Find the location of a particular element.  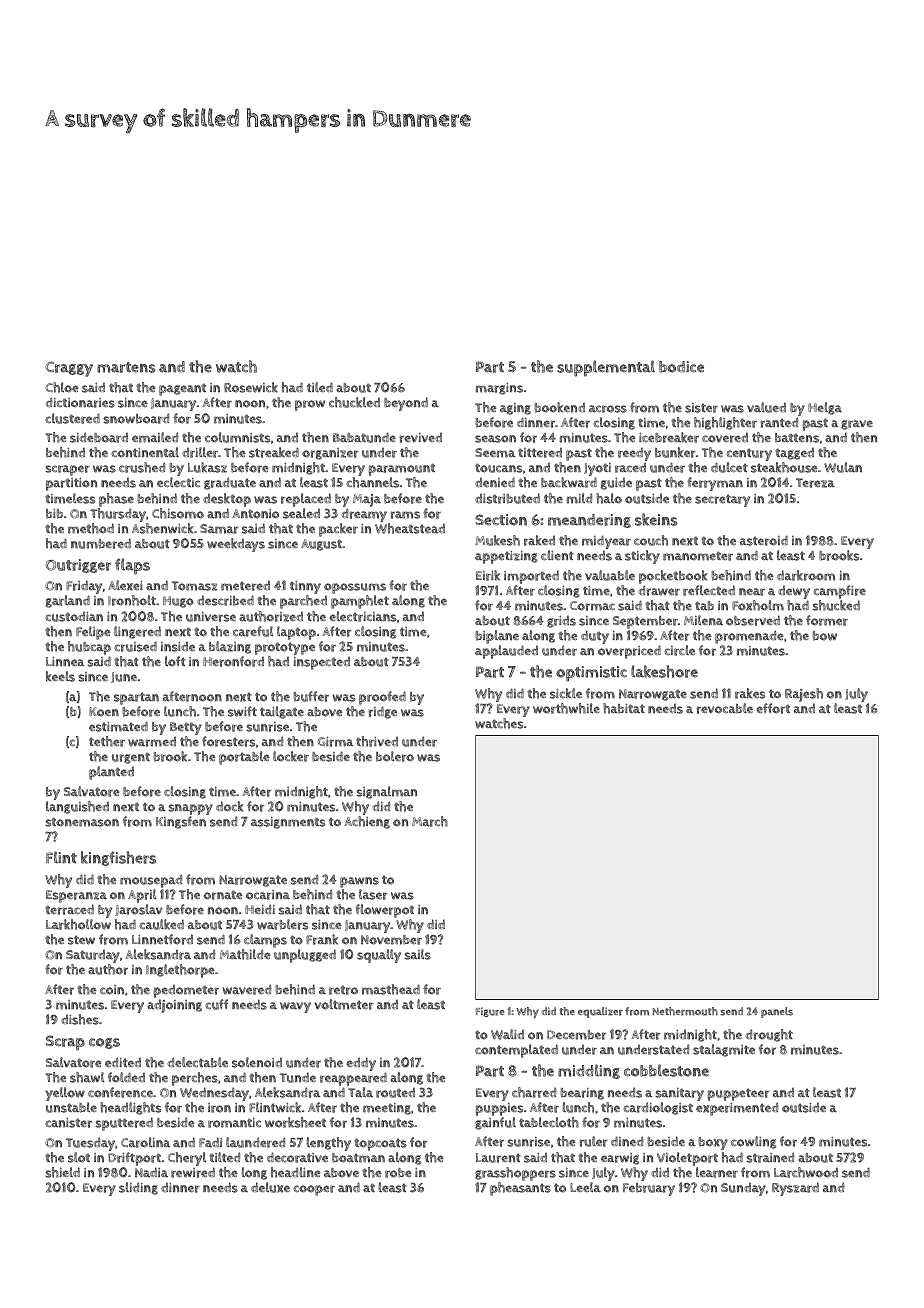

dock is located at coordinates (230, 806).
